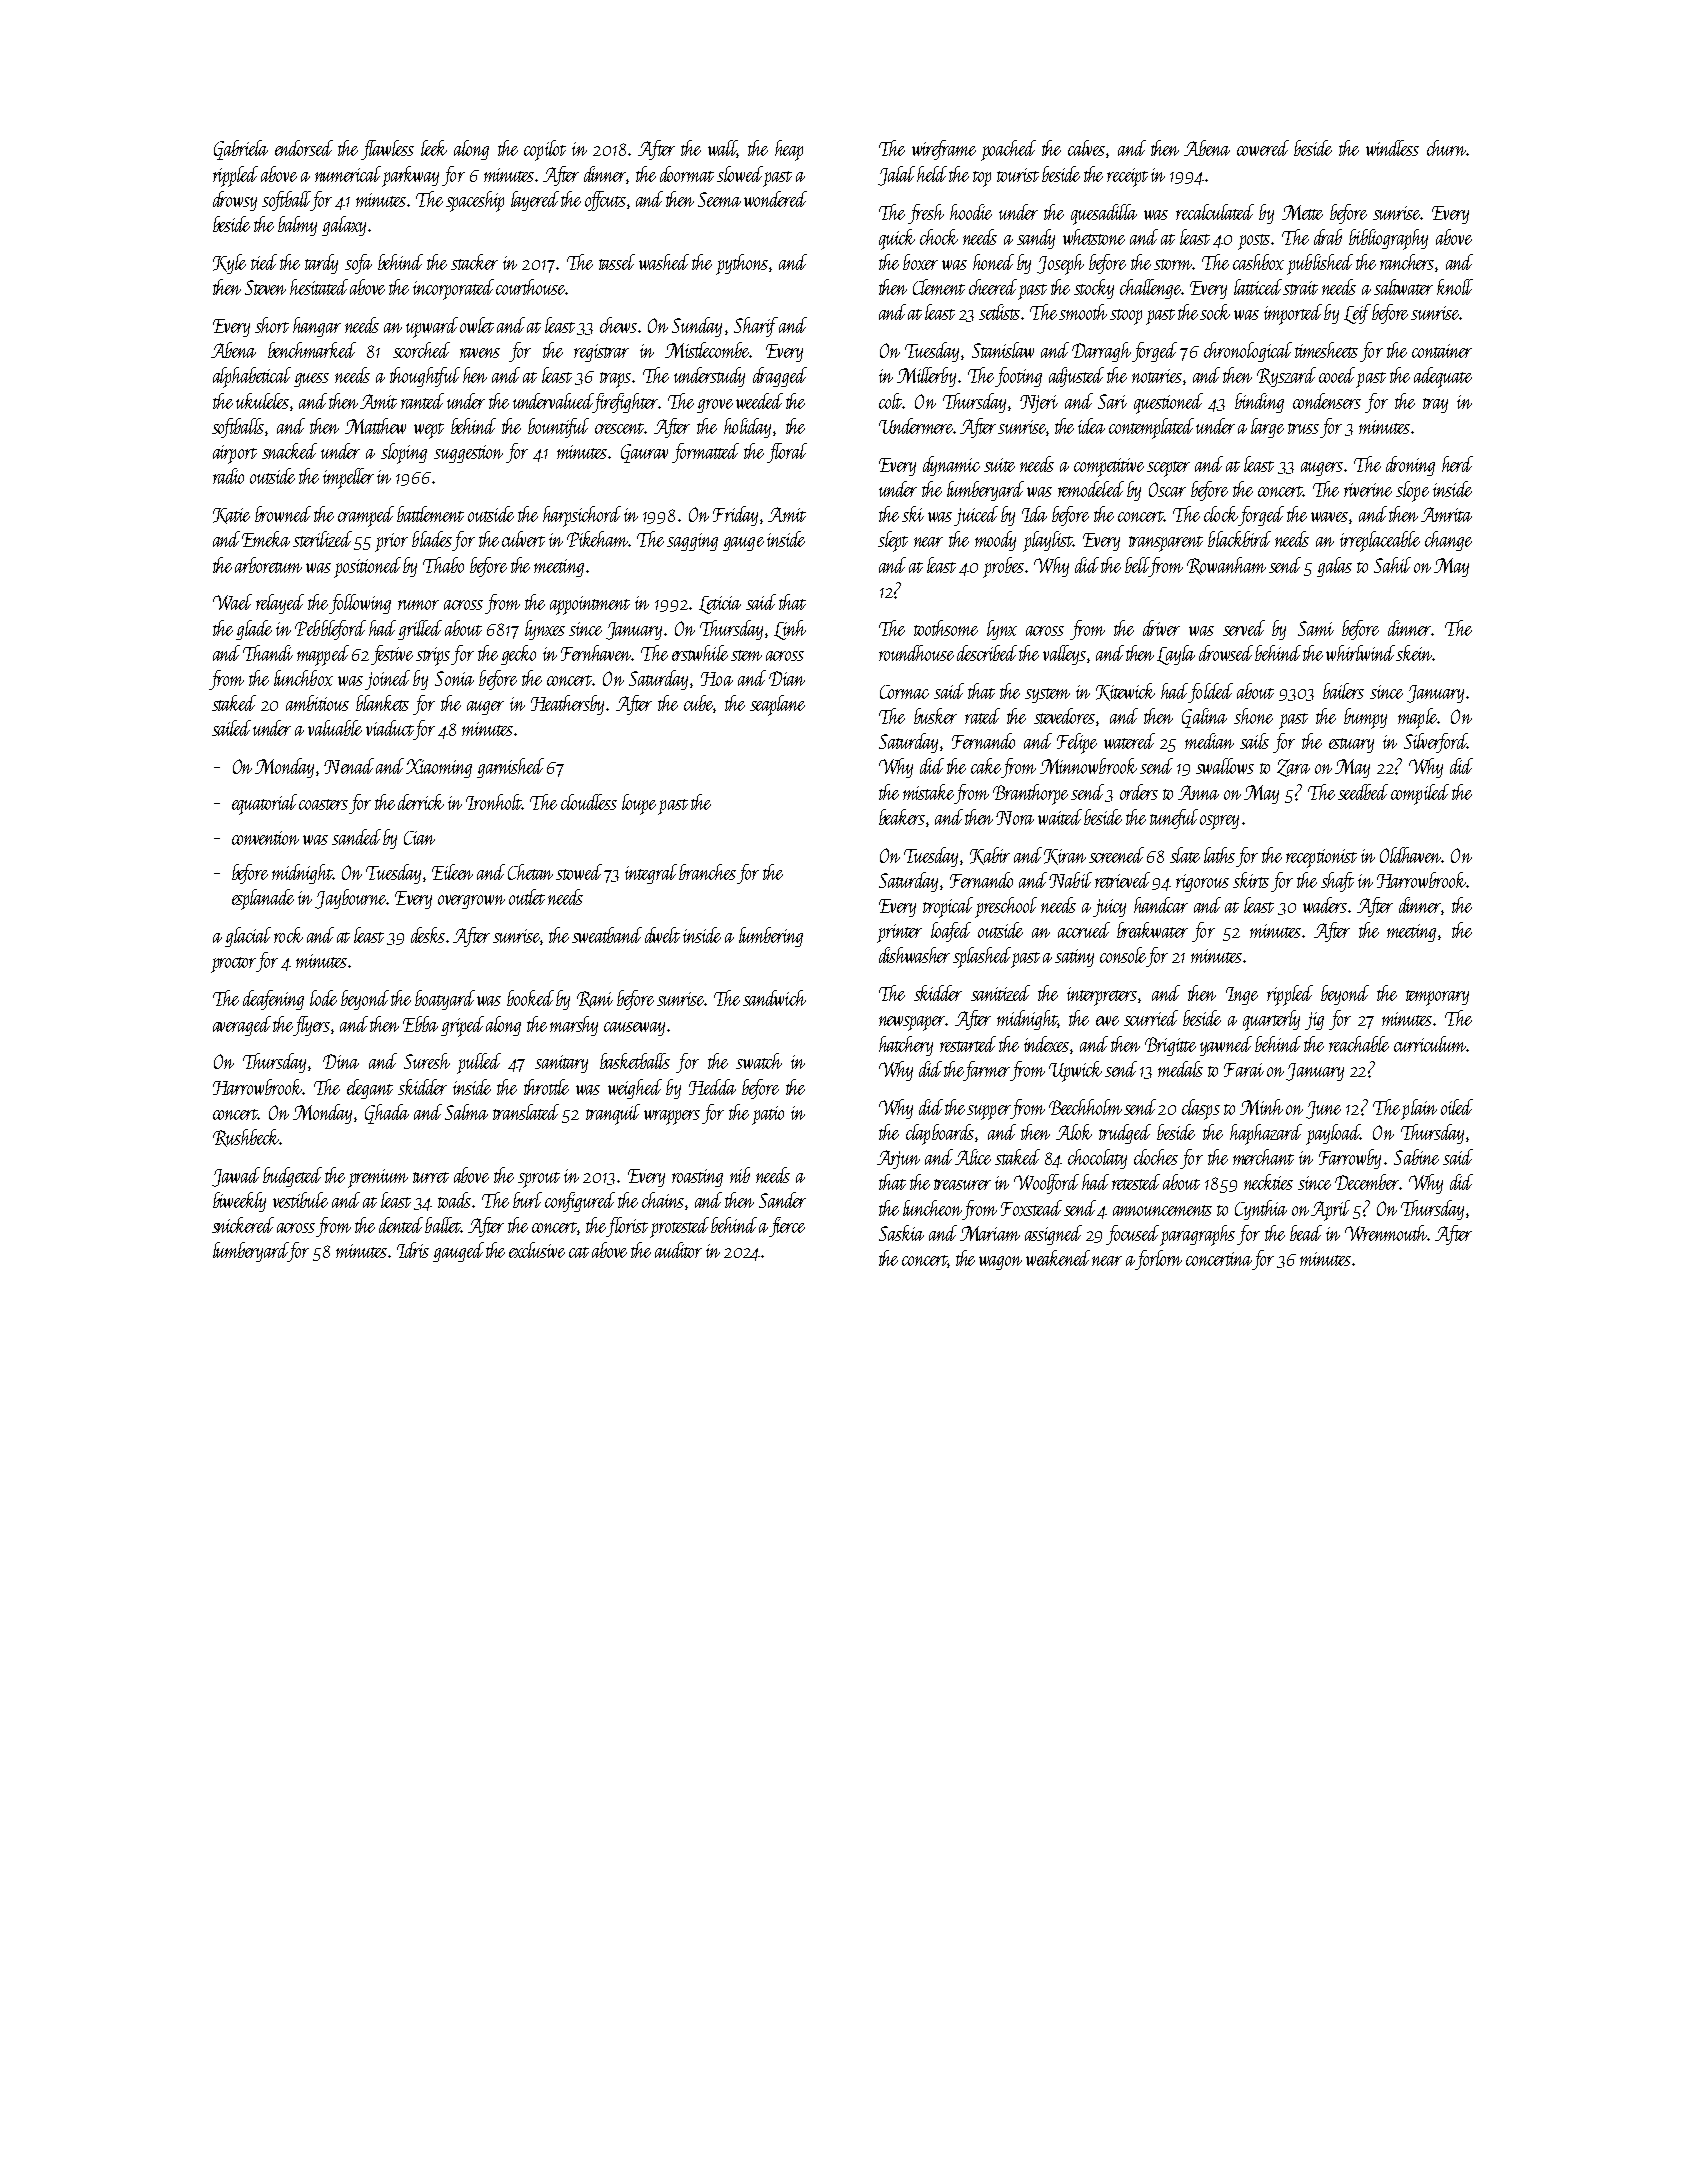 The height and width of the screenshot is (2178, 1683). Describe the element at coordinates (988, 1112) in the screenshot. I see `supper` at that location.
